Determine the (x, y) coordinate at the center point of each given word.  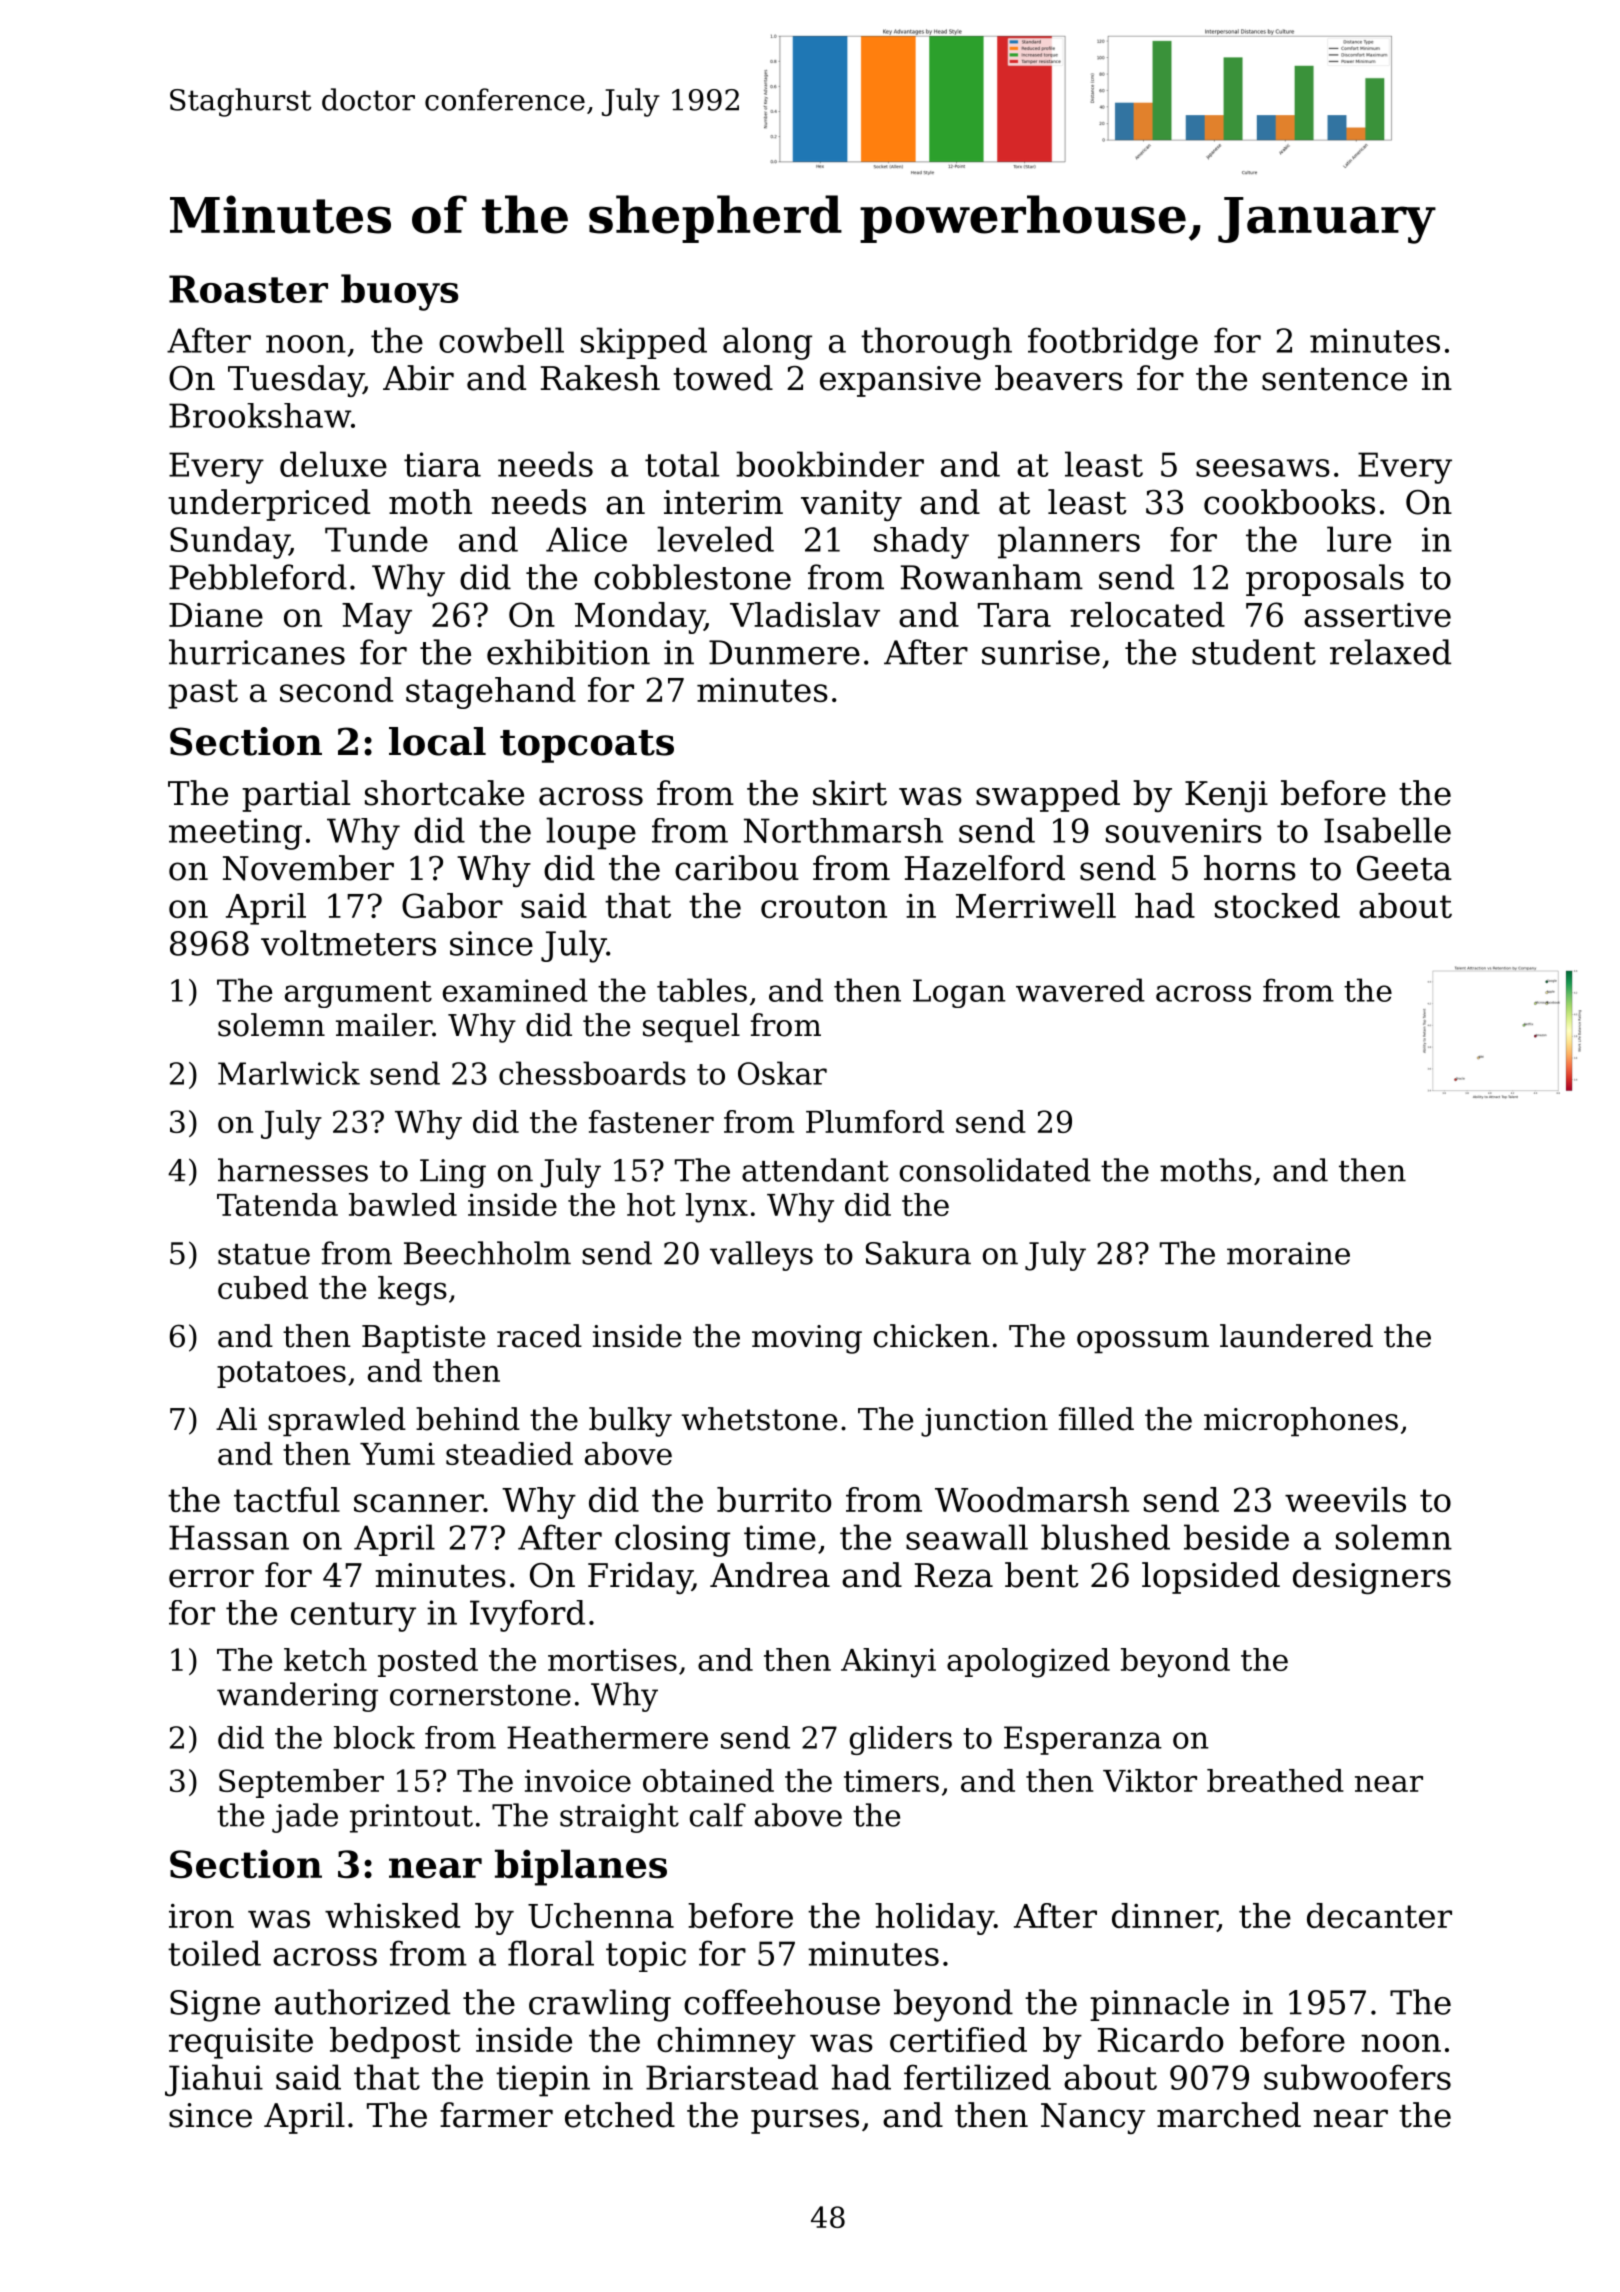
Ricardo (1160, 2039)
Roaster (248, 289)
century (353, 1617)
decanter (1379, 1915)
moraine (1288, 1253)
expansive (900, 381)
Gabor (452, 905)
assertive (1377, 615)
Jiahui (214, 2080)
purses (805, 2121)
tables (702, 990)
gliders (901, 1740)
